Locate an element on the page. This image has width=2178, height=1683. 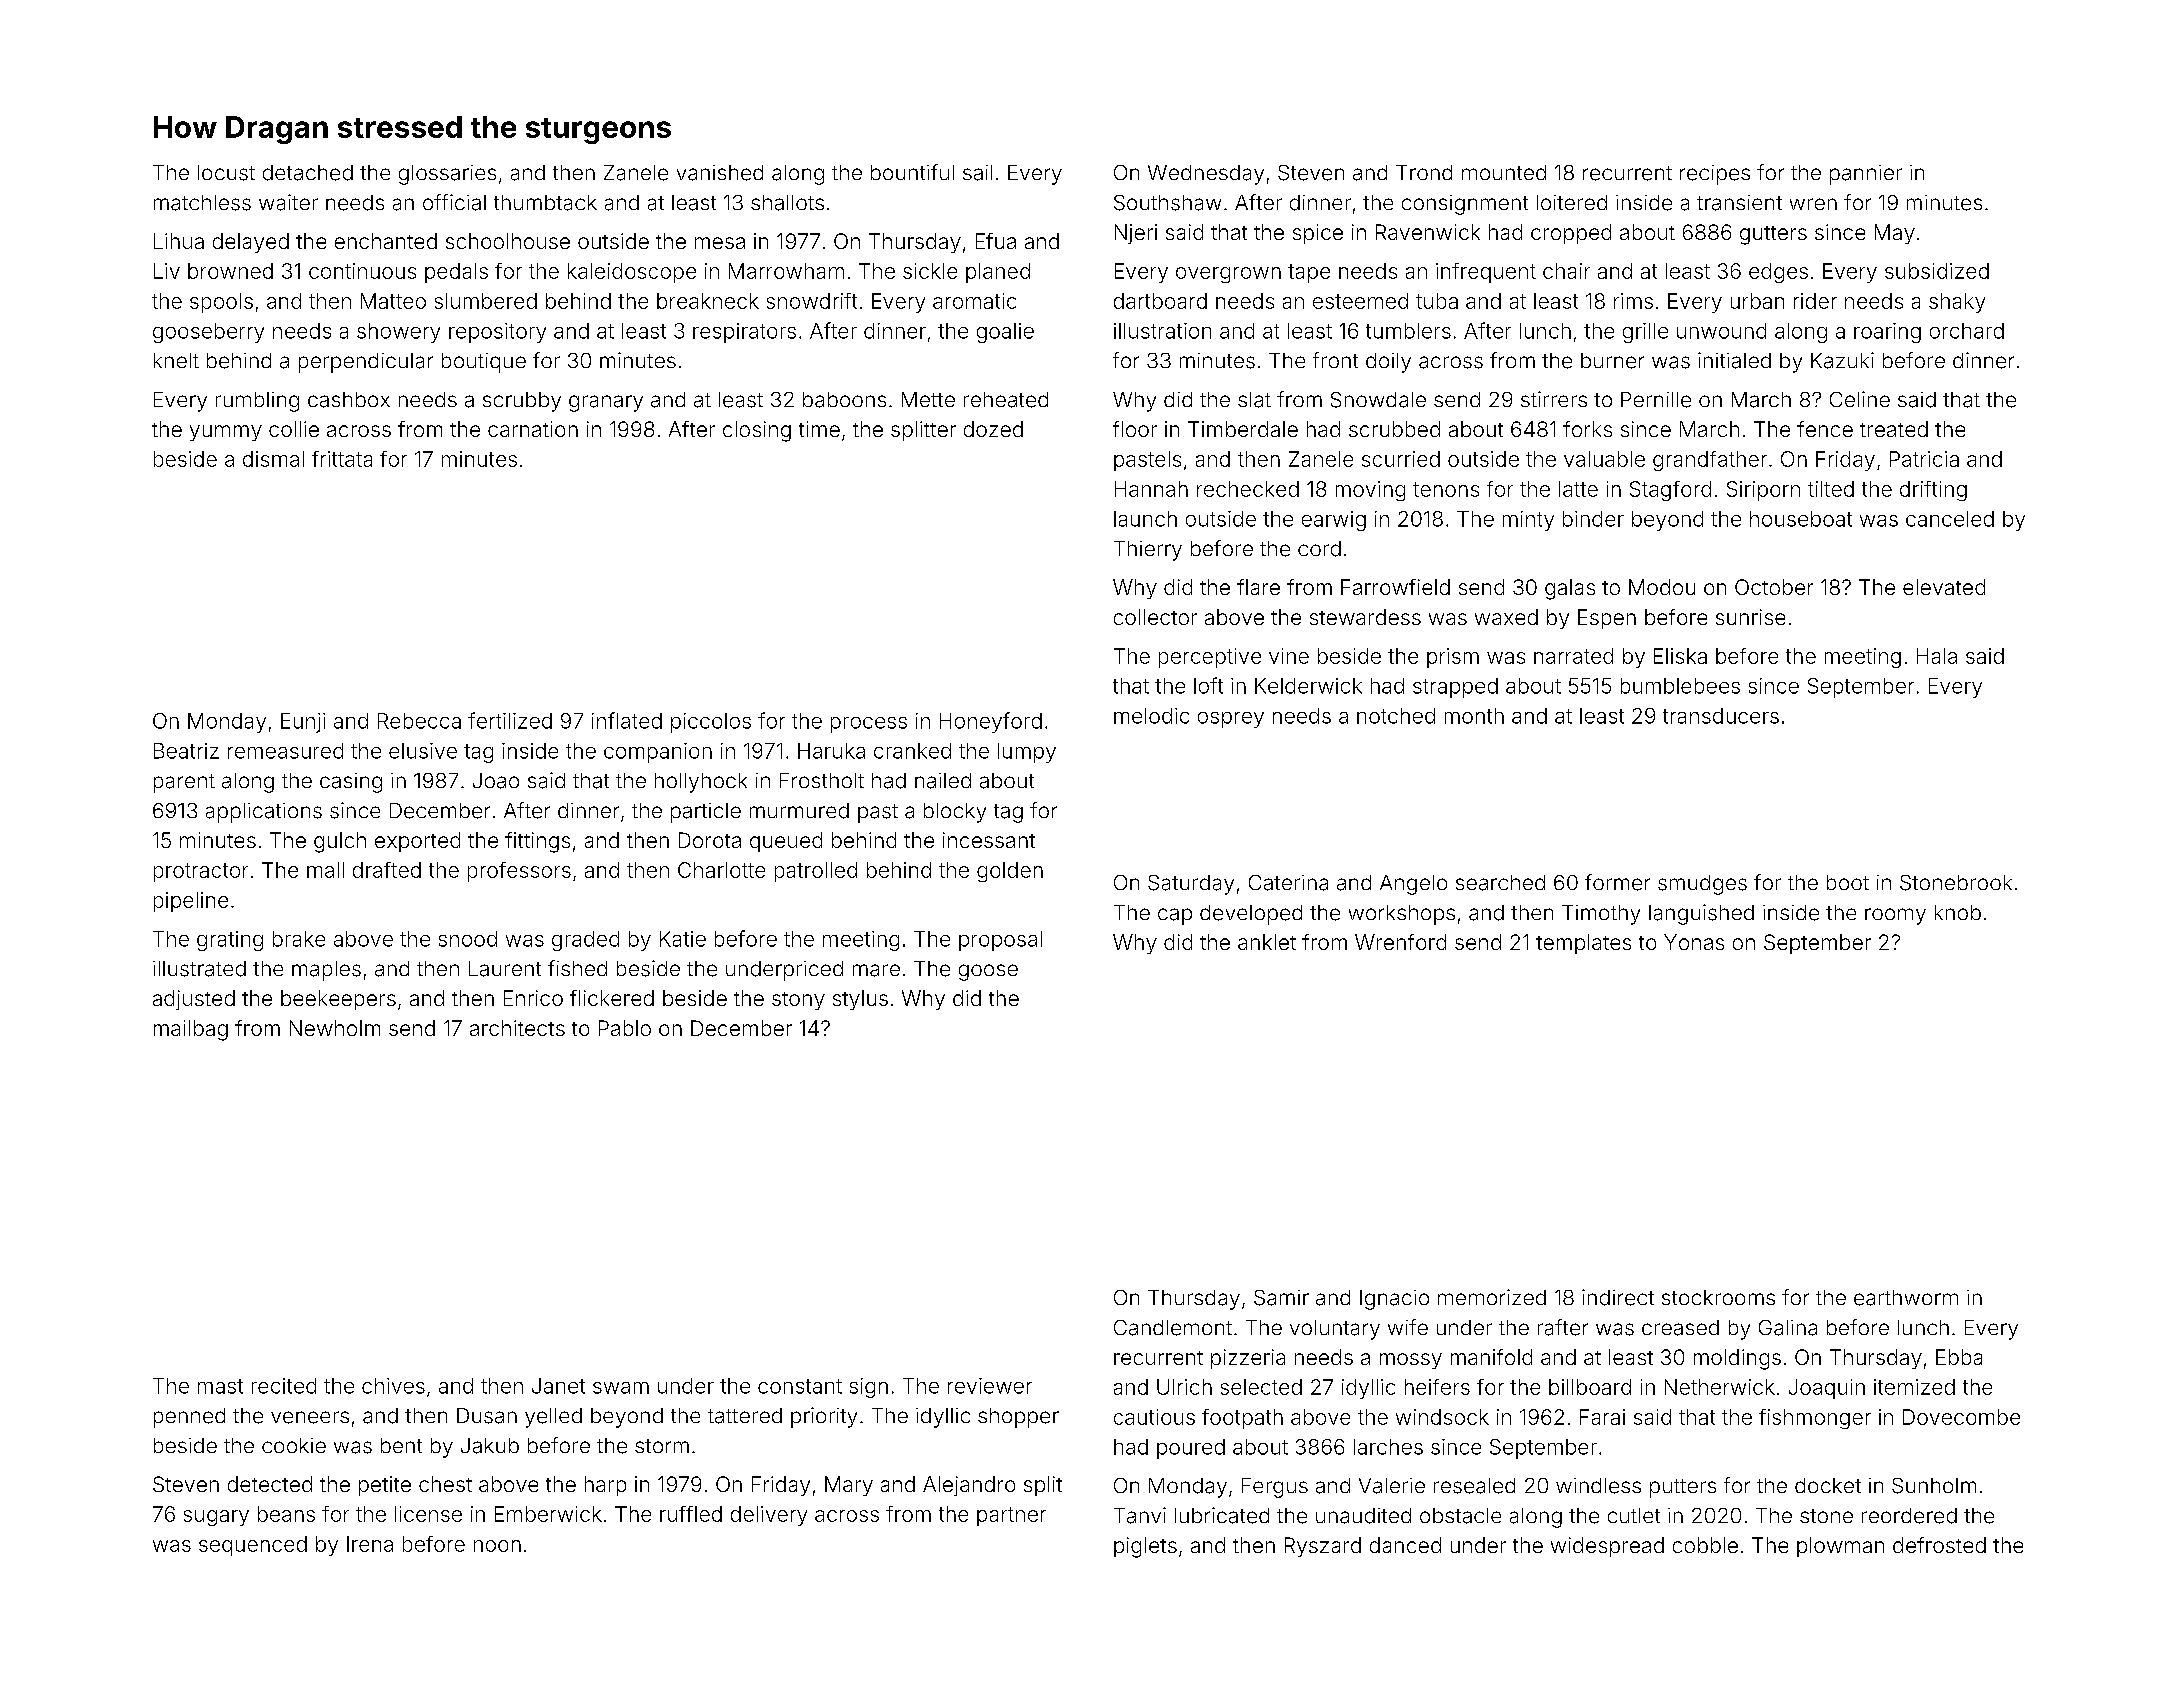
partner is located at coordinates (1011, 1516).
